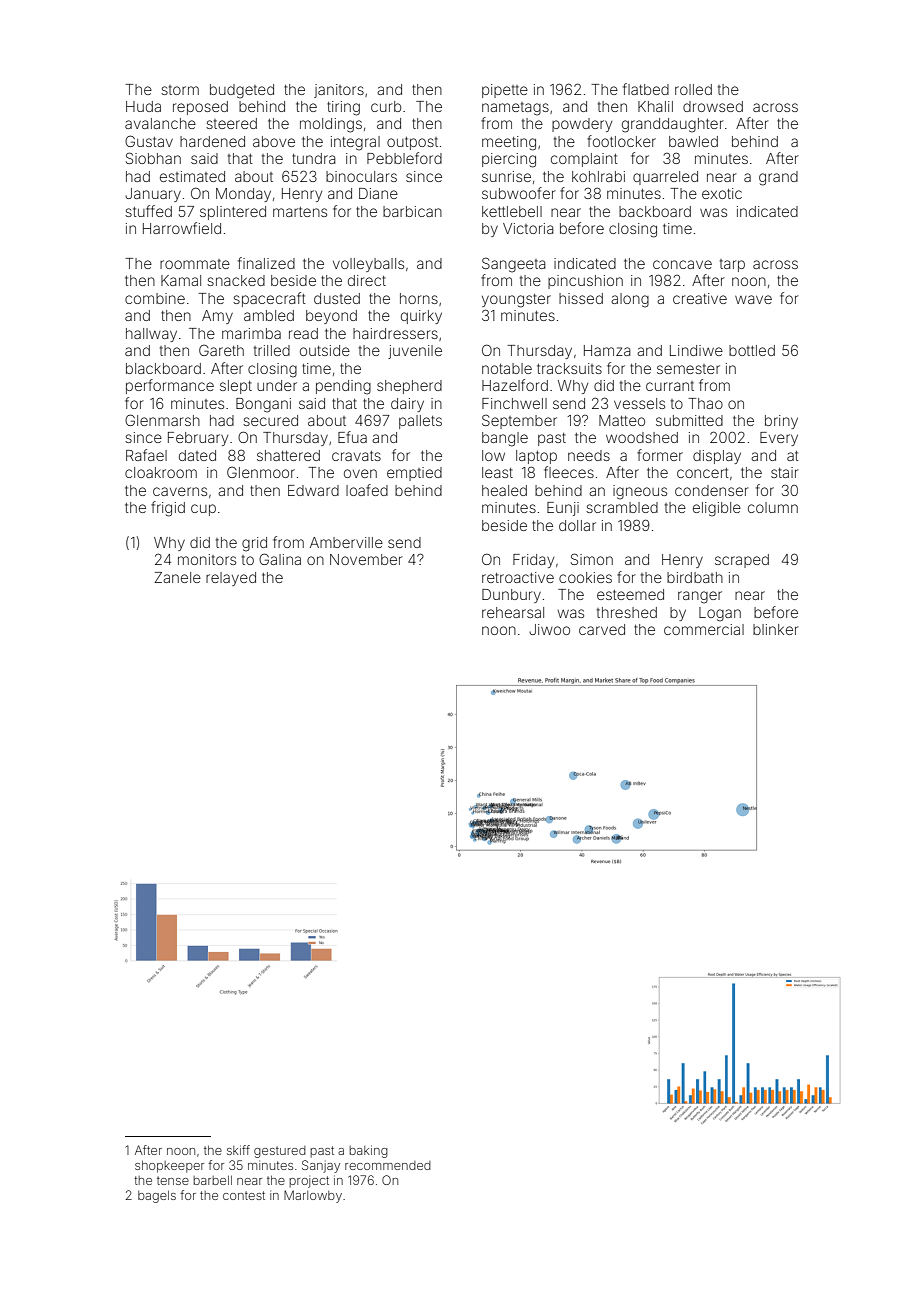  Describe the element at coordinates (602, 629) in the screenshot. I see `carved` at that location.
